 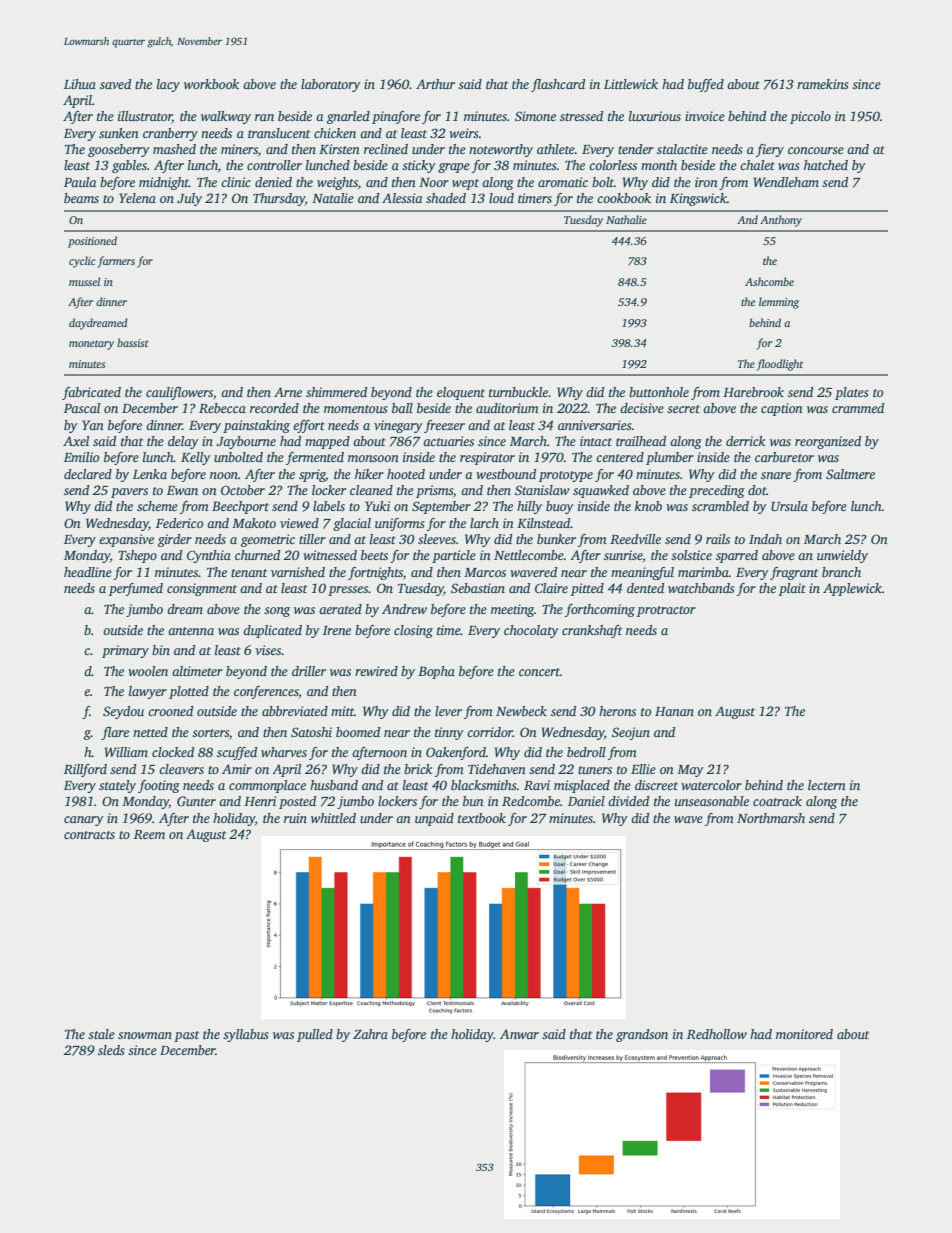 I want to click on bunker, so click(x=556, y=539).
